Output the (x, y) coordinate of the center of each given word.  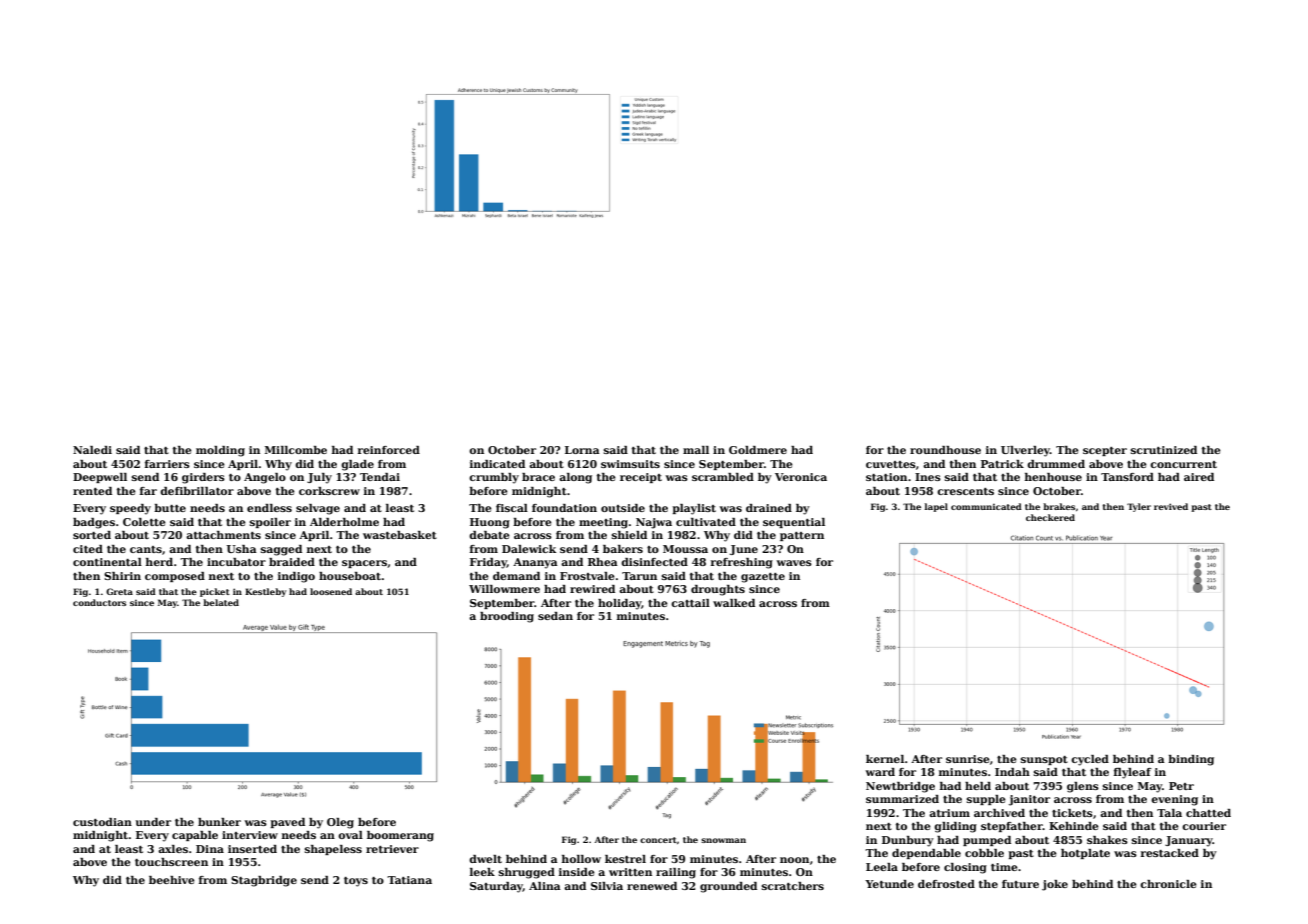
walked (734, 603)
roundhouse (945, 450)
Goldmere (758, 450)
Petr (1181, 786)
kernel (885, 759)
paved (288, 823)
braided (292, 562)
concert (658, 840)
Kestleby (265, 592)
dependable (926, 854)
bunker (219, 822)
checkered (1050, 517)
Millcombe (296, 450)
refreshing (742, 563)
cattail (690, 603)
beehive (172, 880)
